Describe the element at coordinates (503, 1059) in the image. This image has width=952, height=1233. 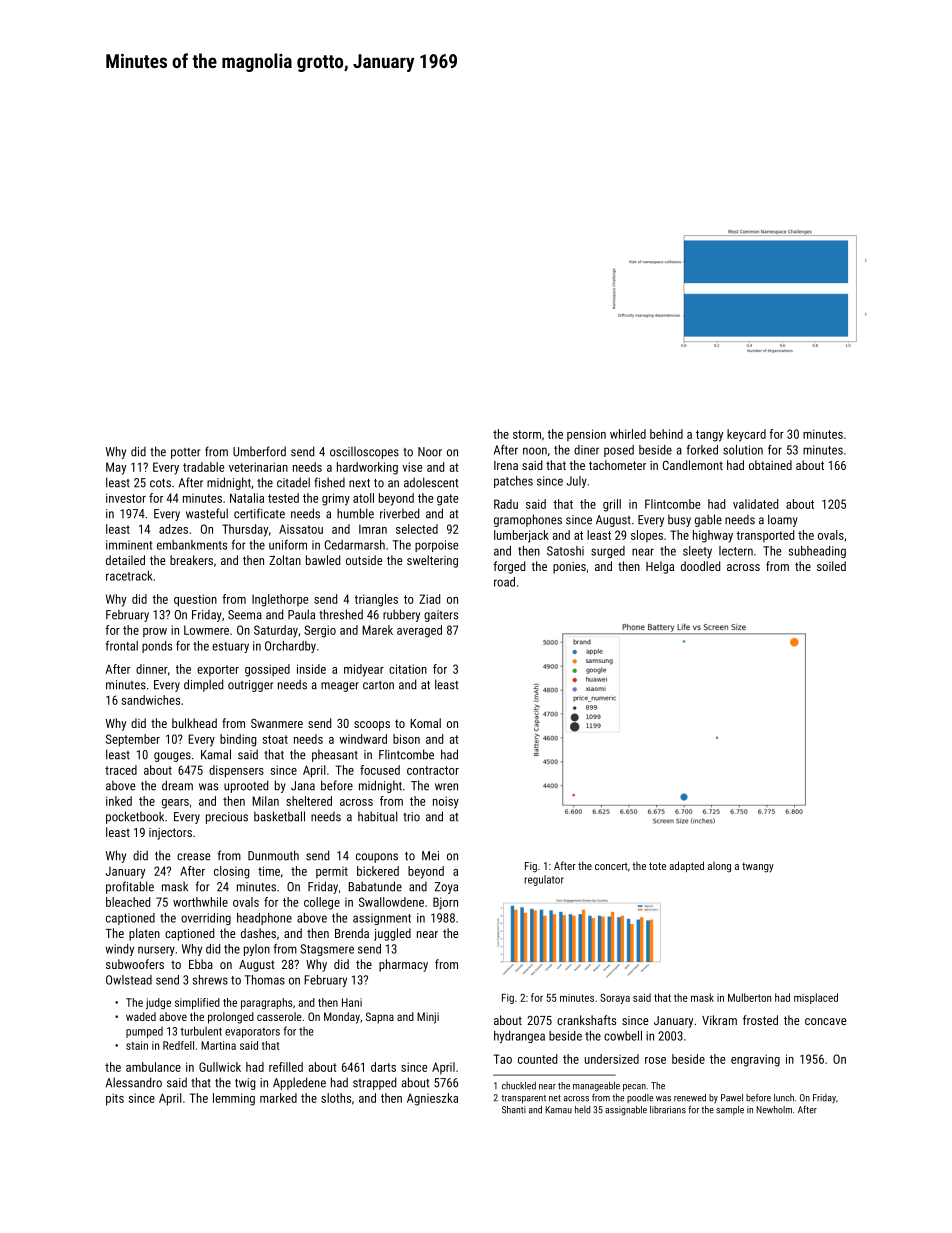
I see `Tao` at that location.
